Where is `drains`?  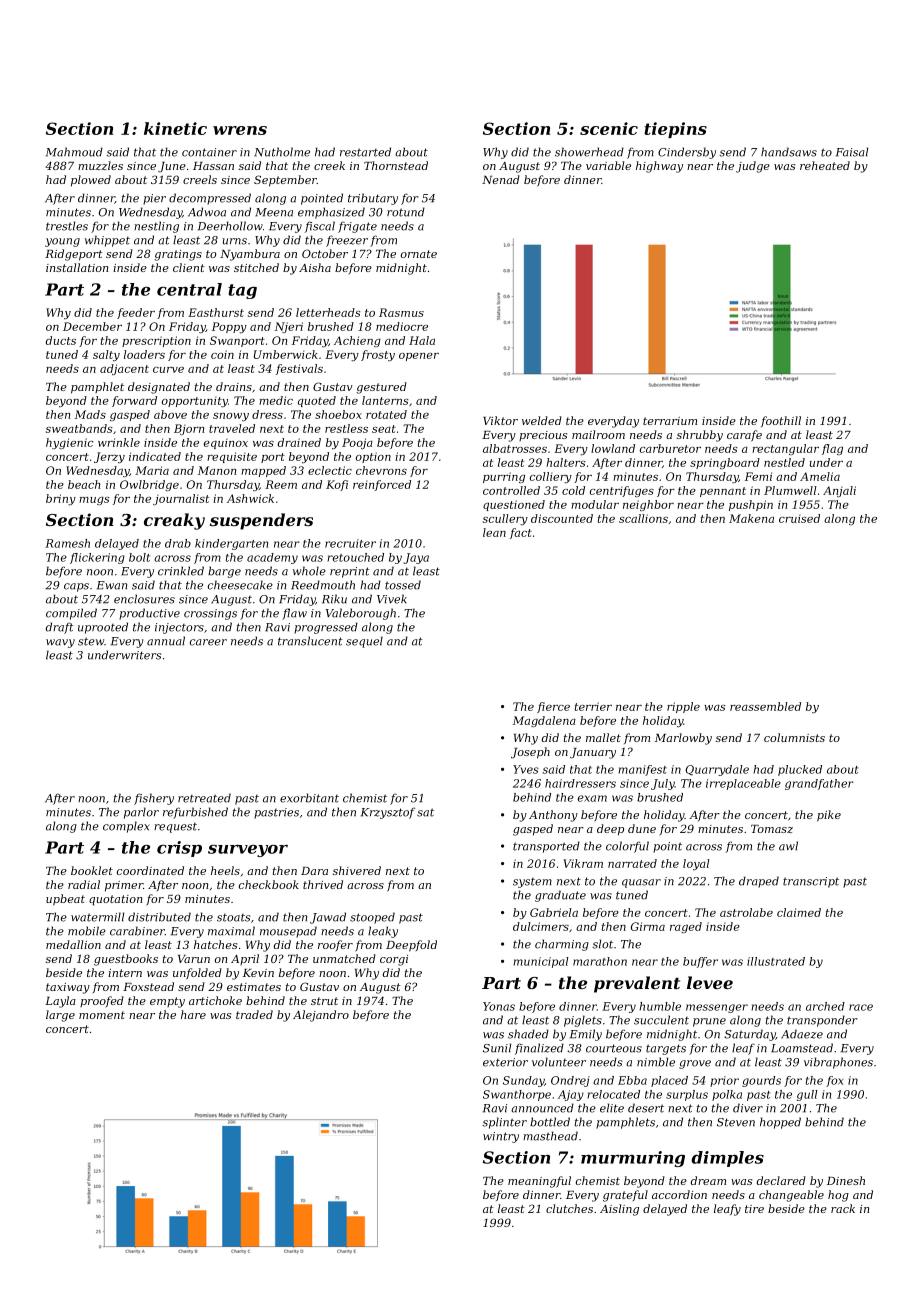 drains is located at coordinates (234, 386).
